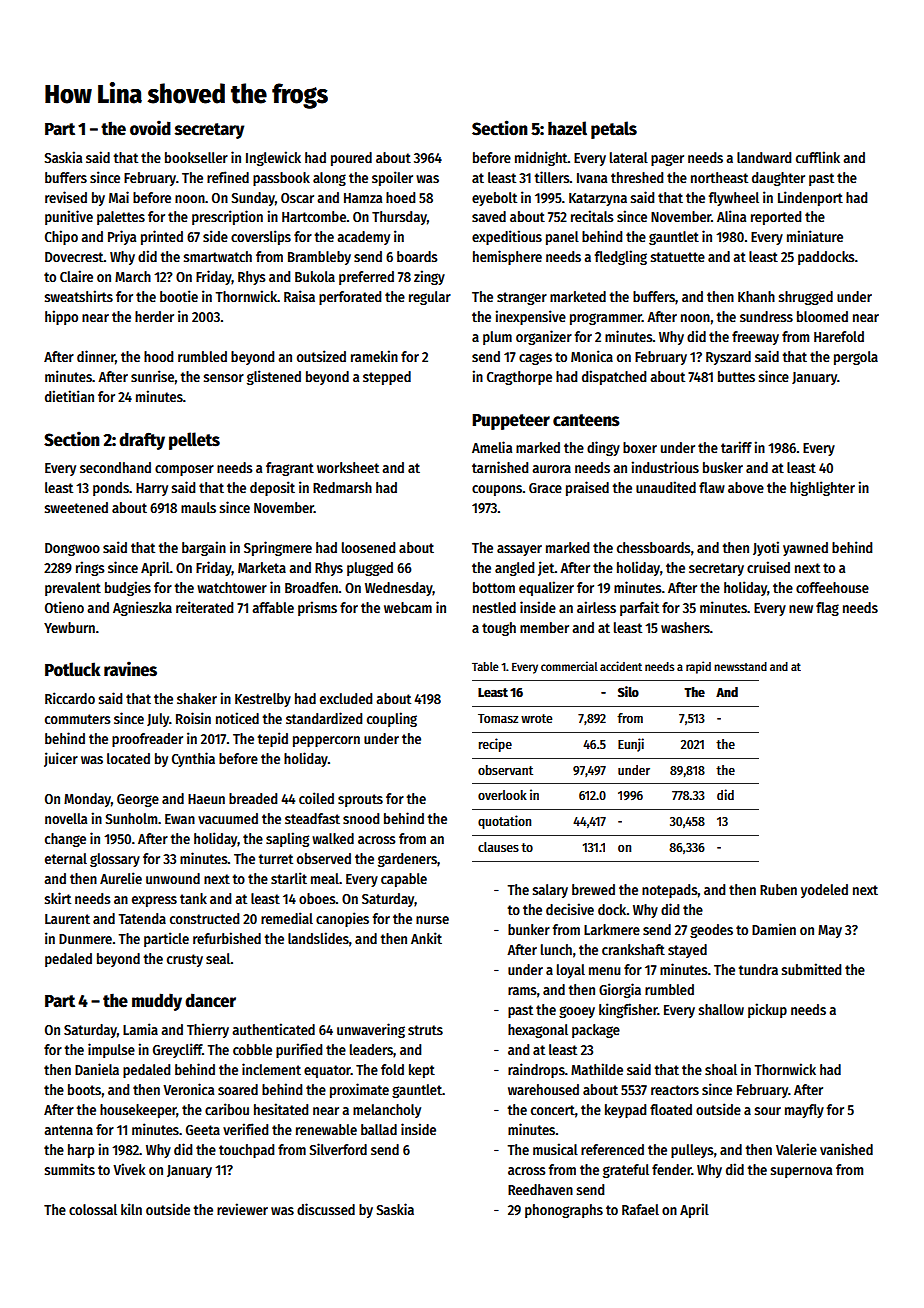 This page has height=1308, width=924. I want to click on raindrops, so click(536, 1070).
